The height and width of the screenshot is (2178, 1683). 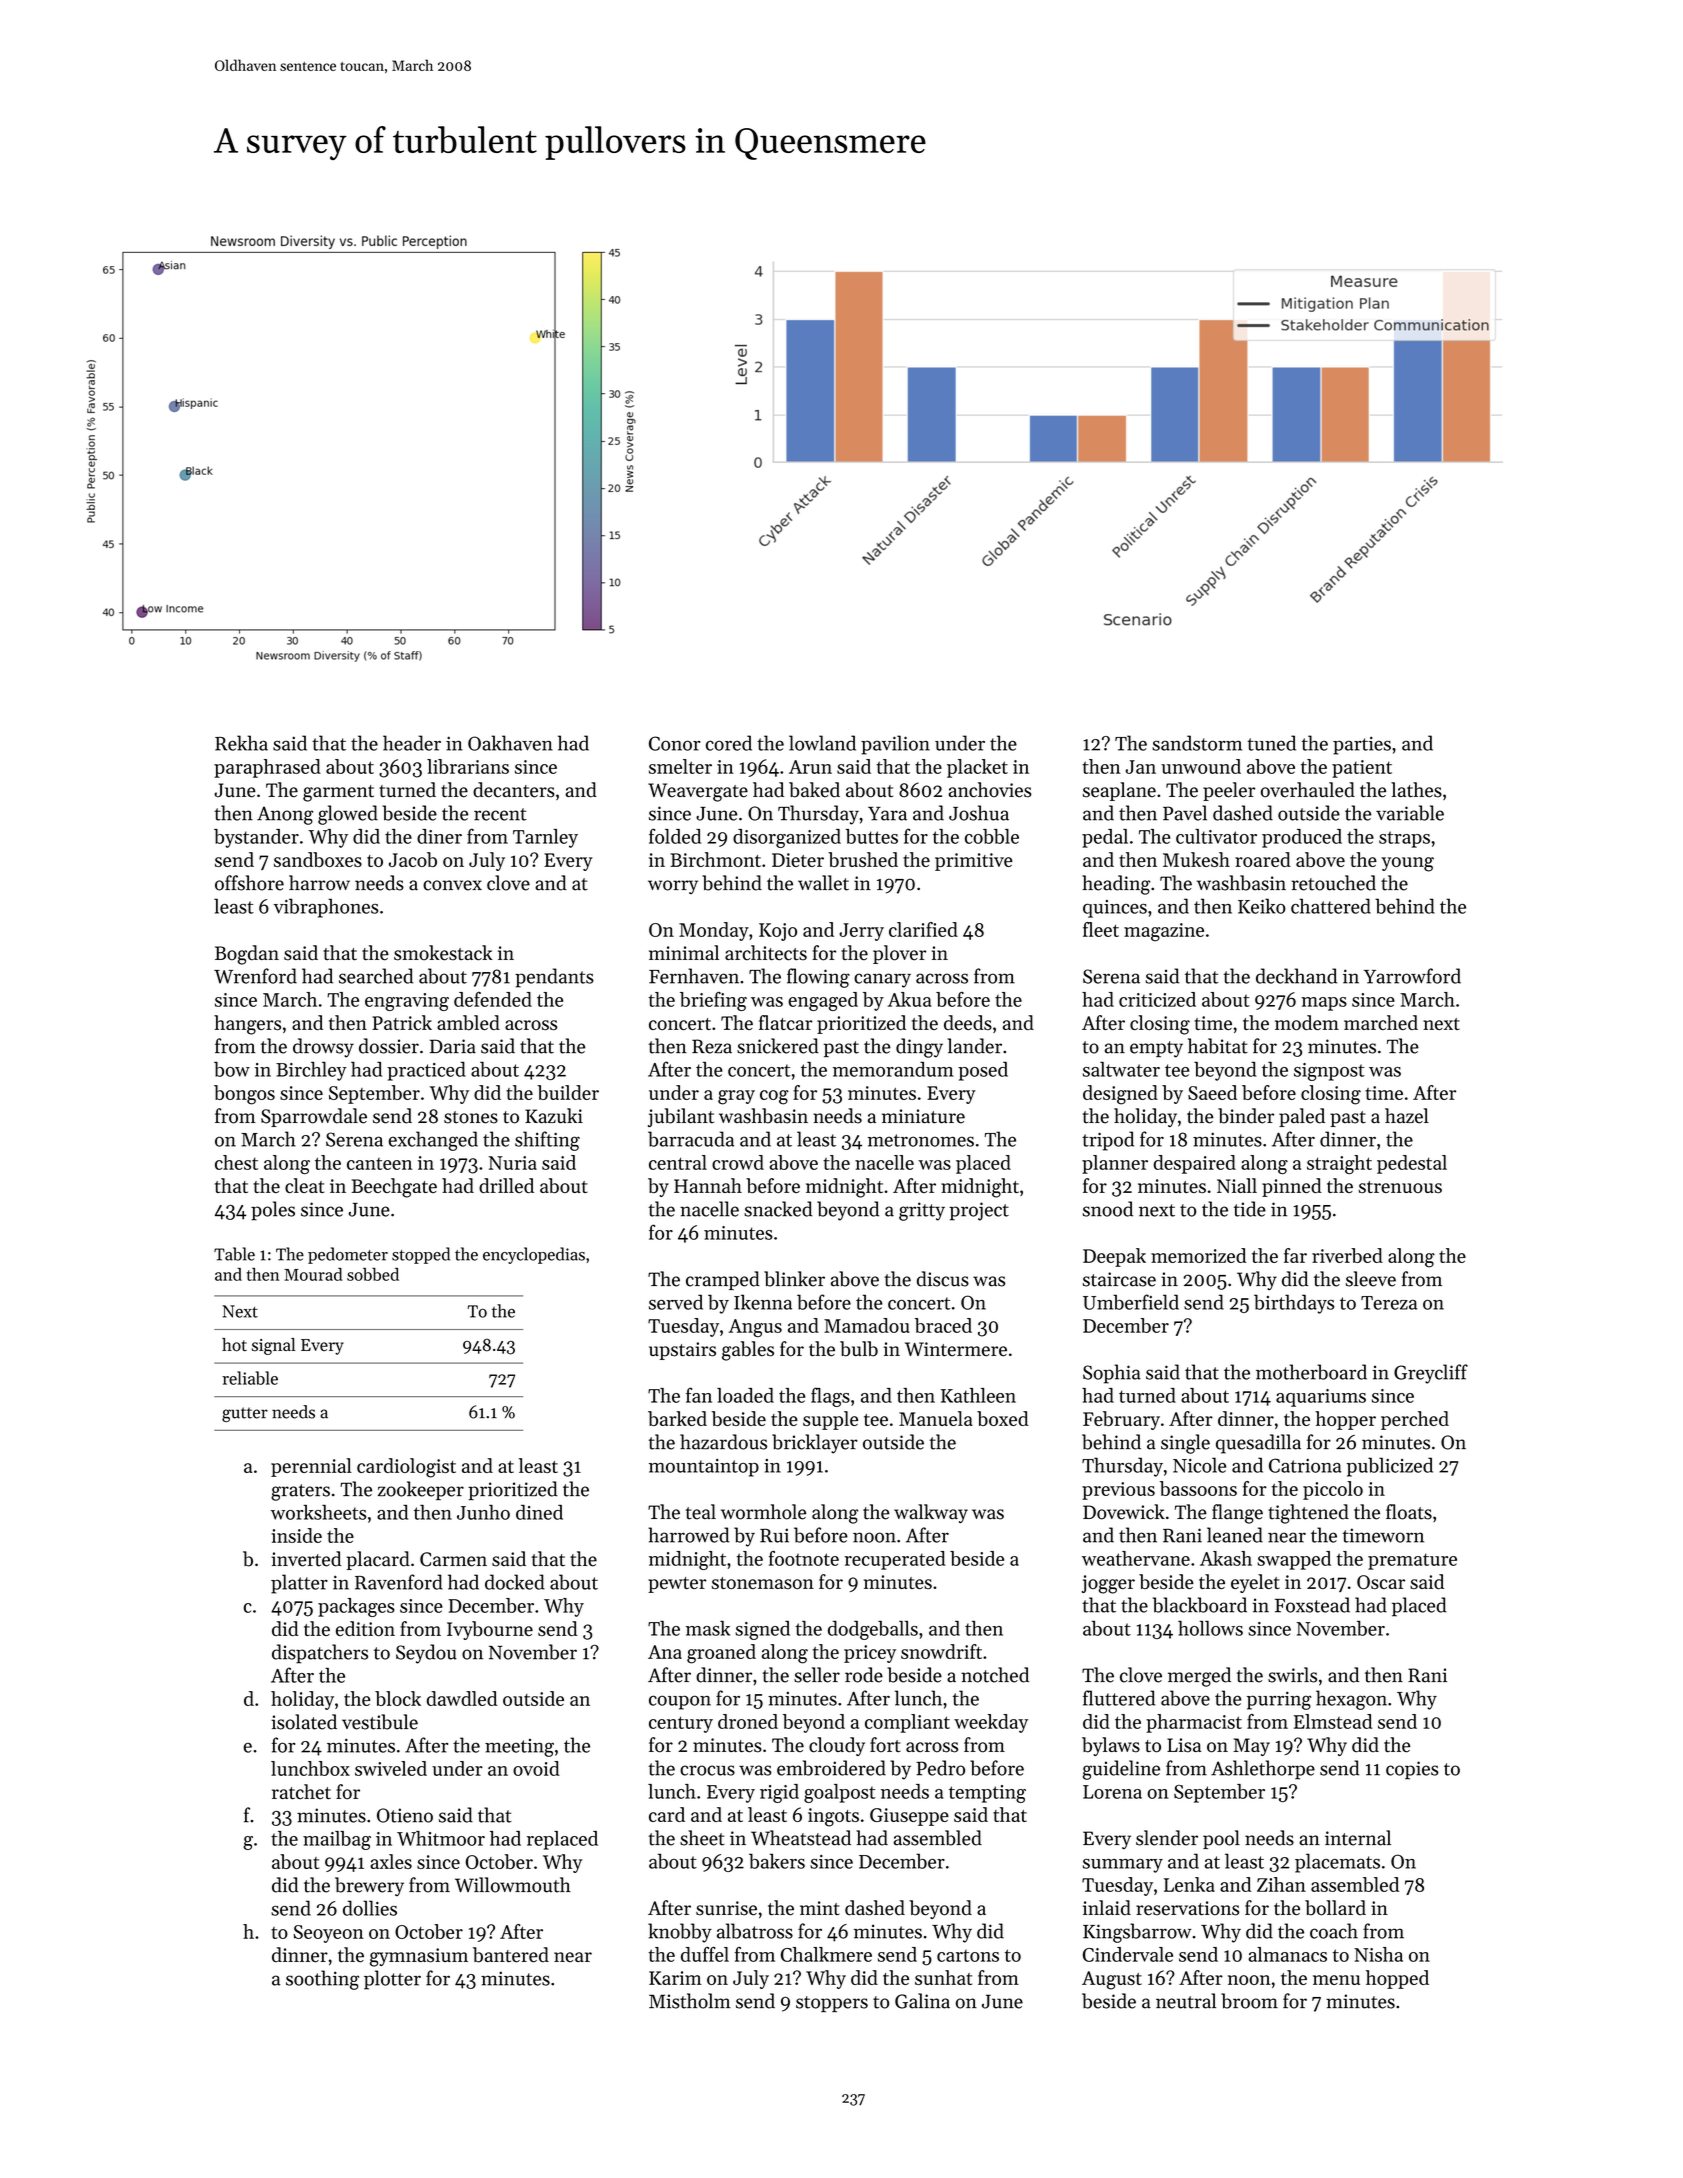 I want to click on magazine, so click(x=1164, y=932).
